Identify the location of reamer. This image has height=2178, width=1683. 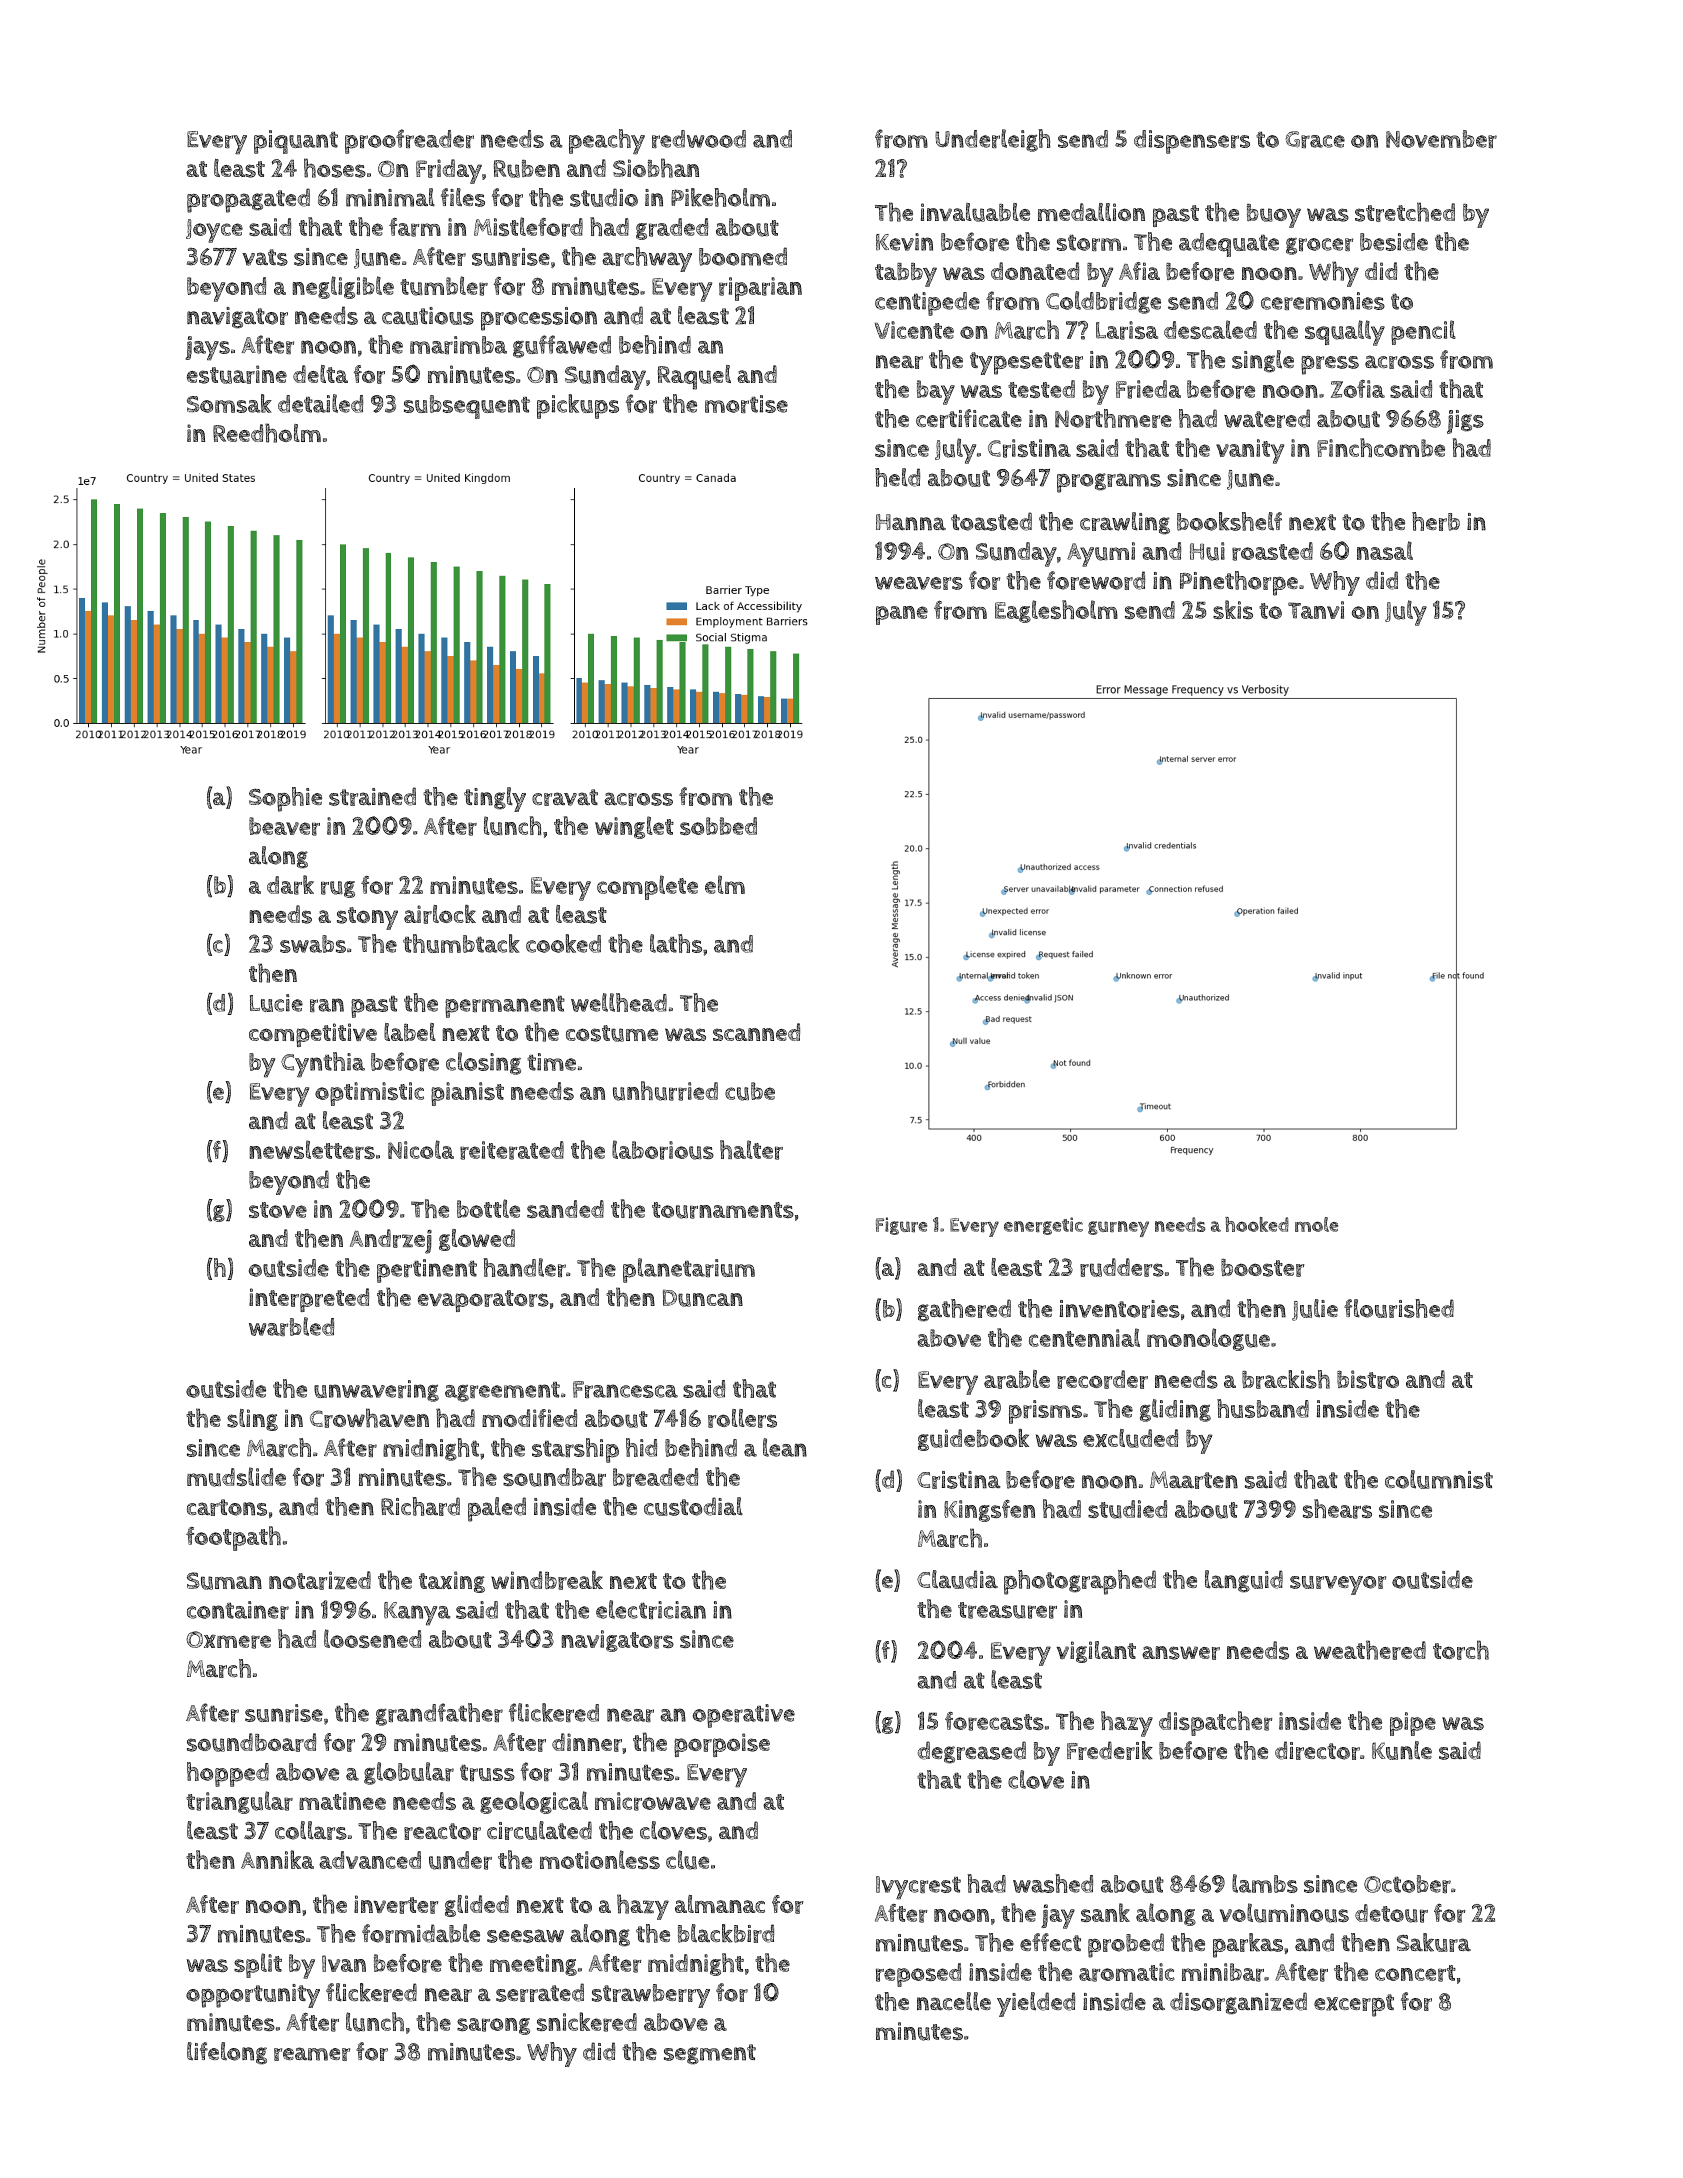
(312, 2054).
